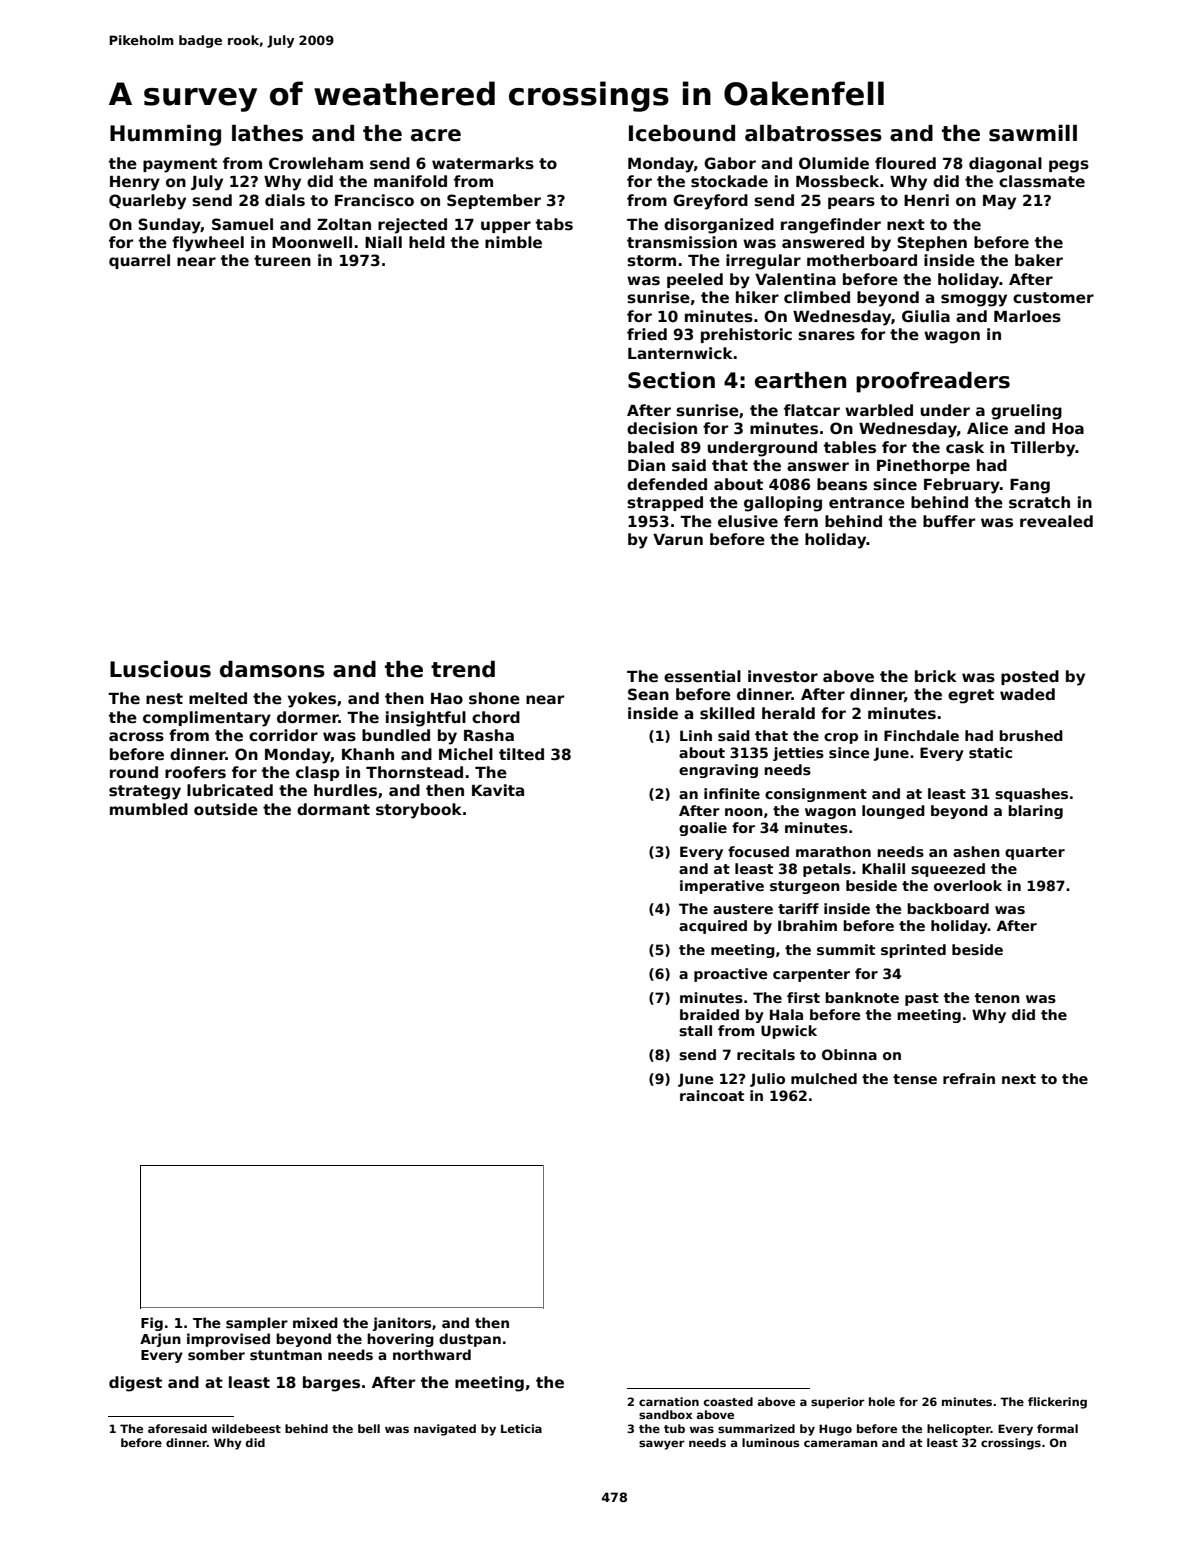 This screenshot has height=1557, width=1203. Describe the element at coordinates (369, 1428) in the screenshot. I see `bell` at that location.
